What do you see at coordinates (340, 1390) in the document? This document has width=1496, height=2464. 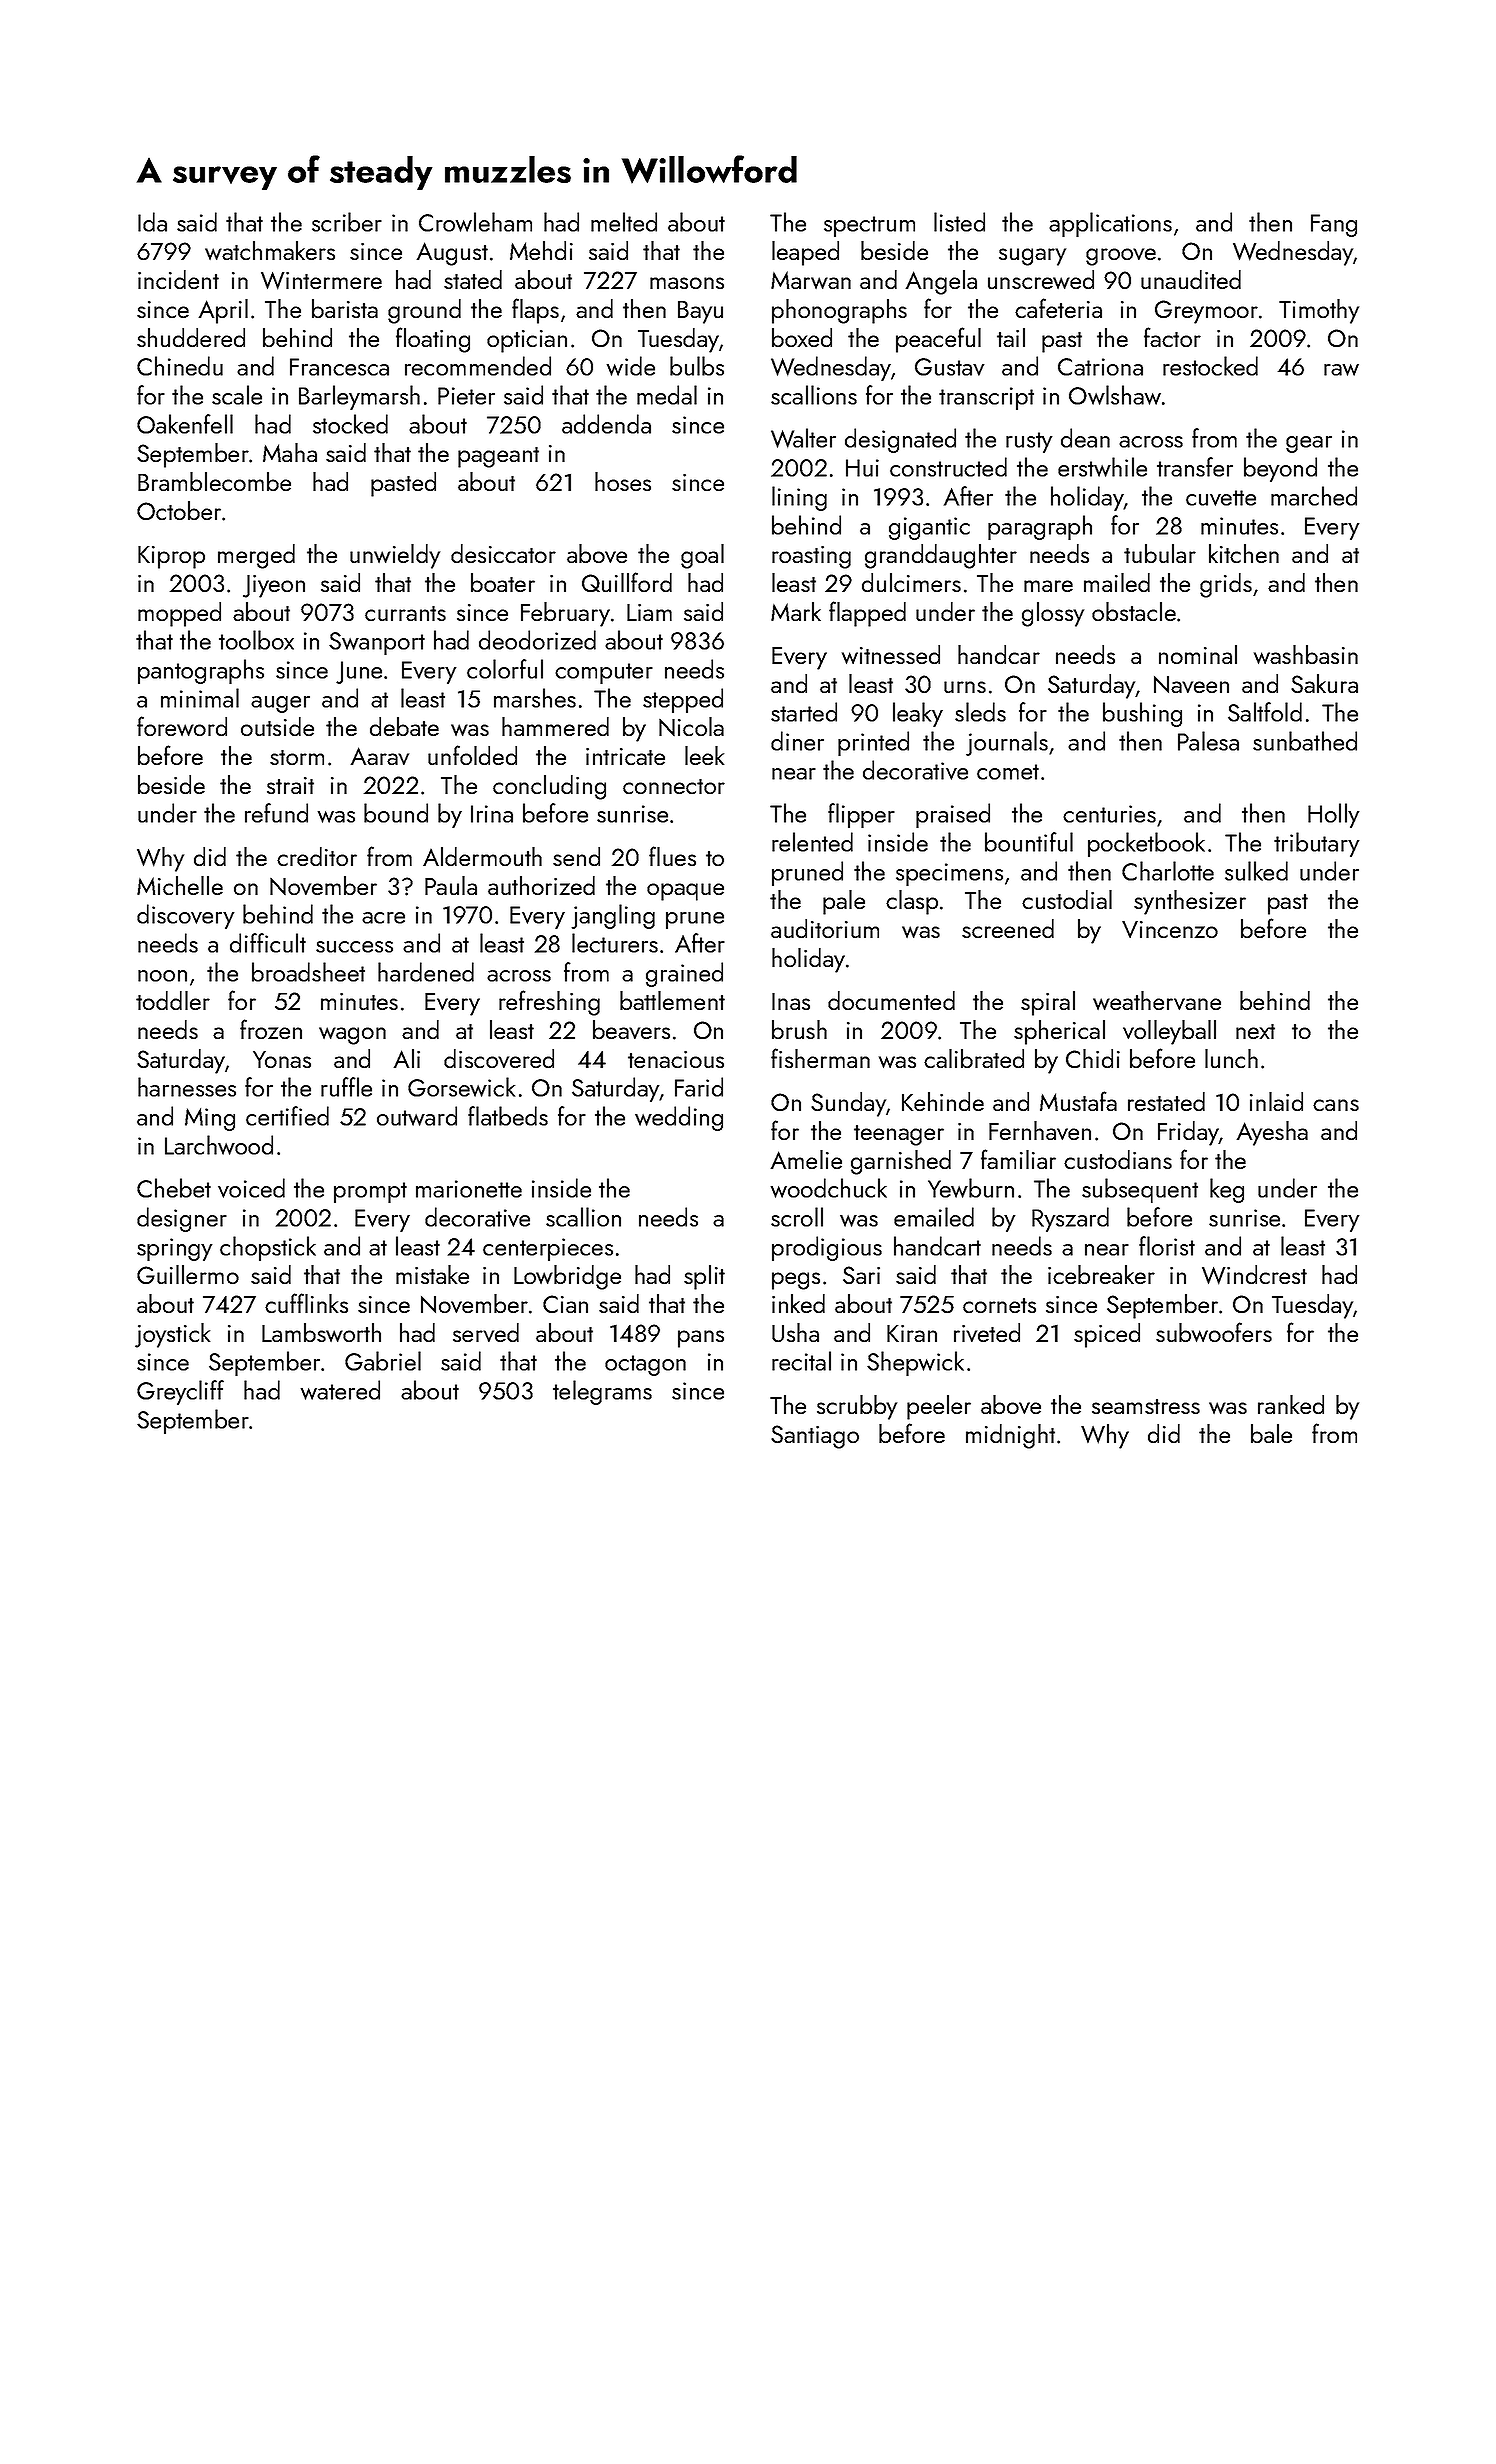 I see `watered` at bounding box center [340, 1390].
